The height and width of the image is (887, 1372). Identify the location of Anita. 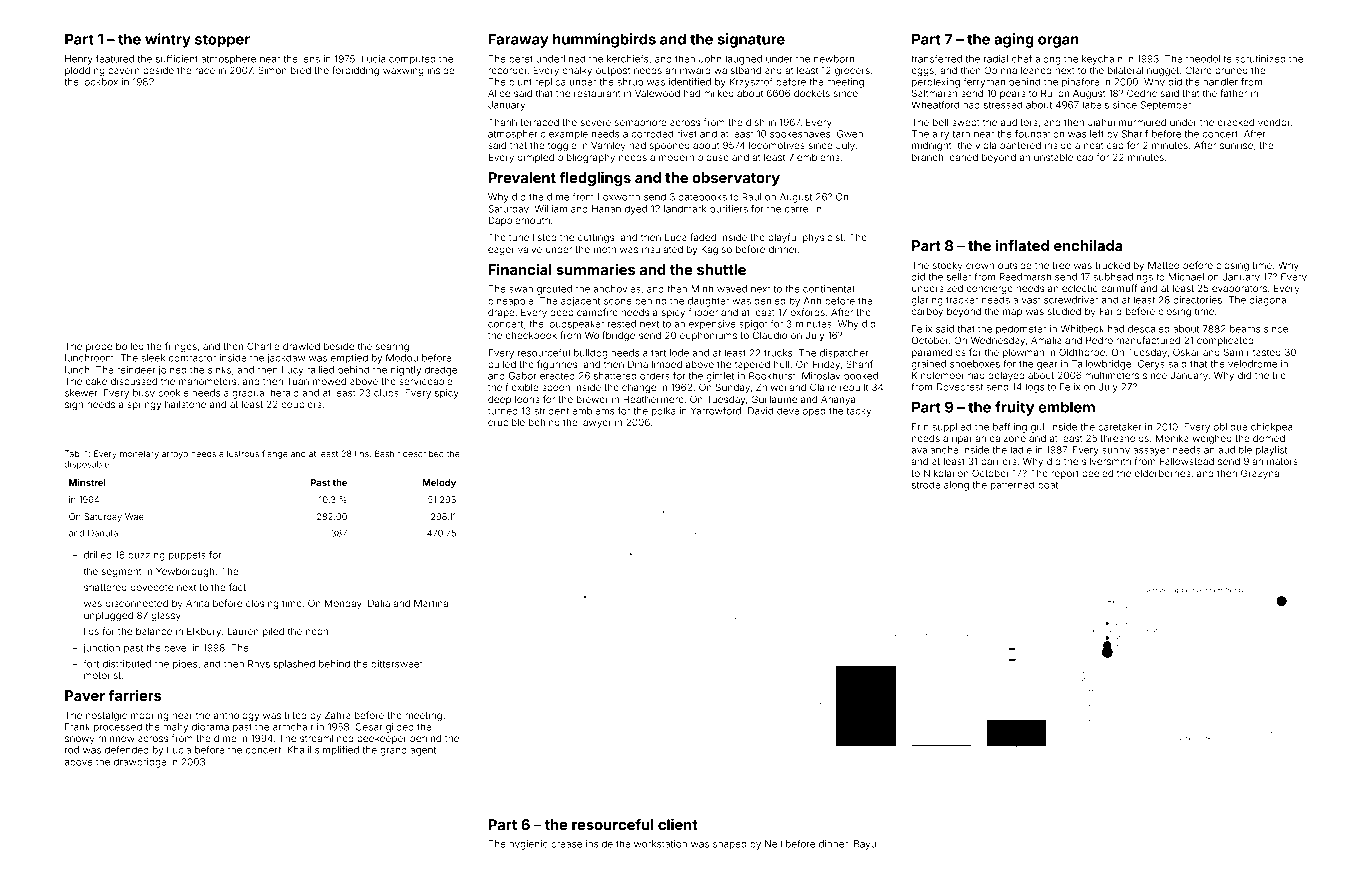
(197, 603).
